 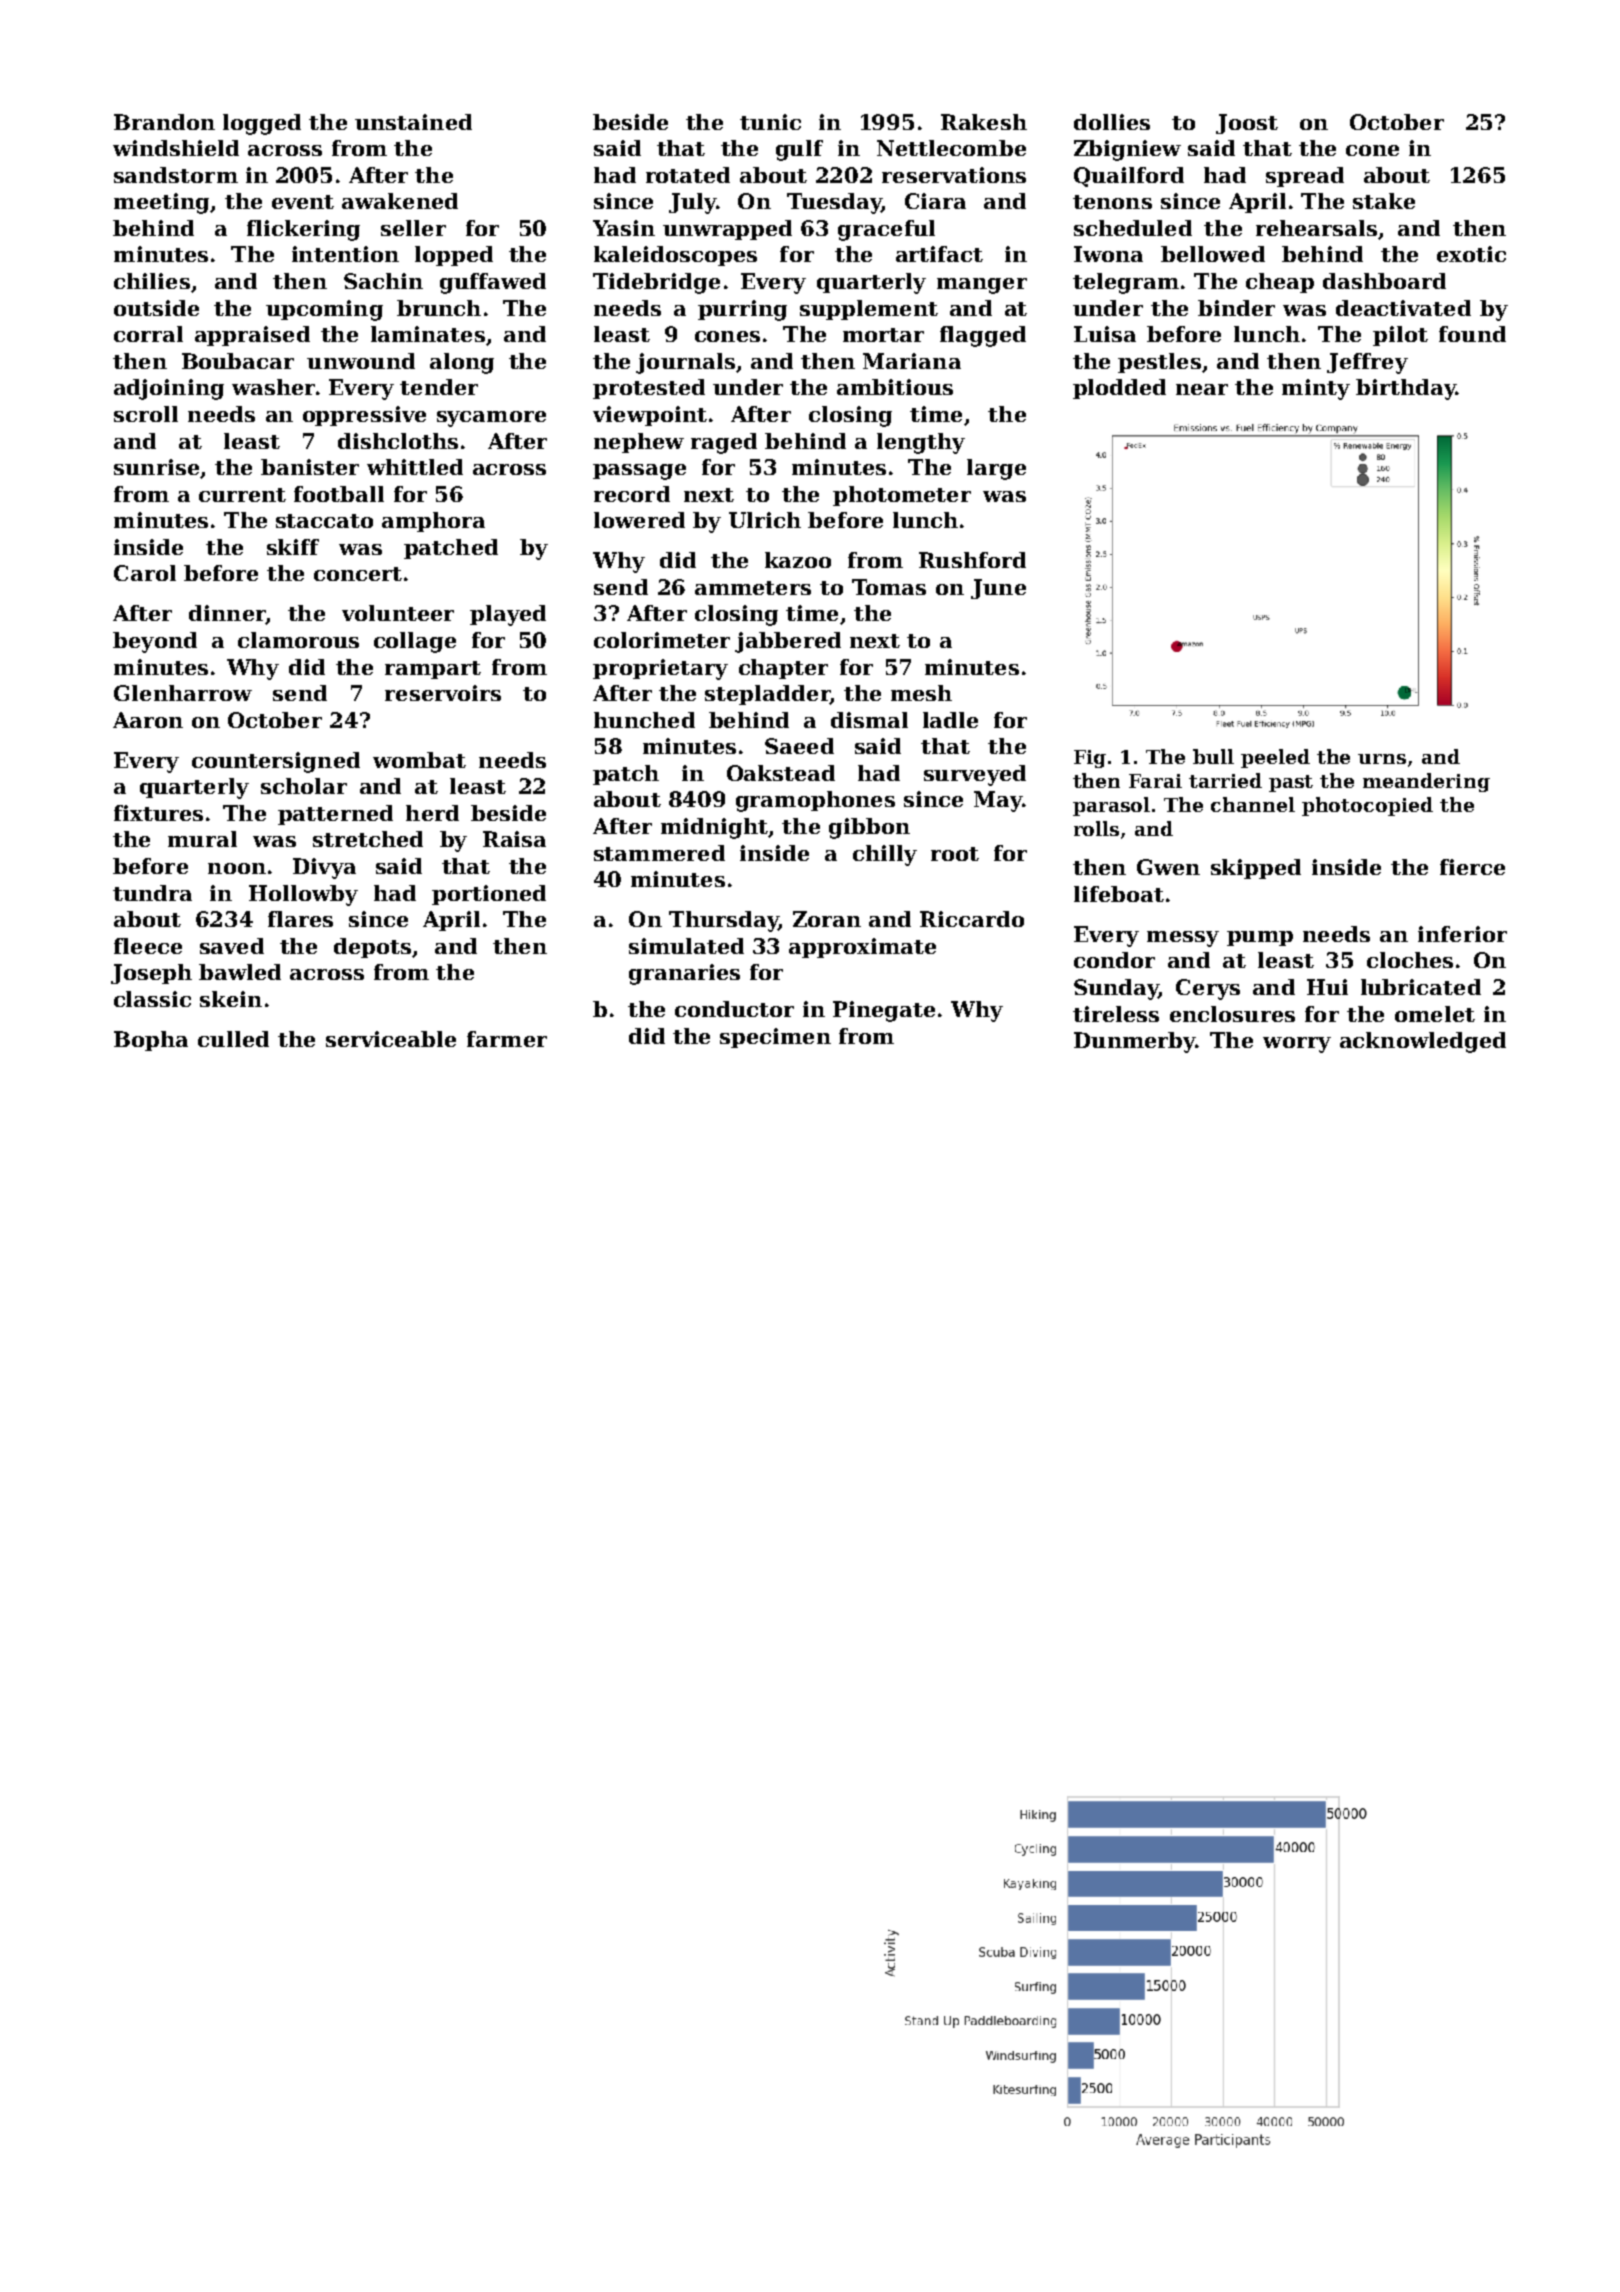 What do you see at coordinates (644, 720) in the document?
I see `hunched` at bounding box center [644, 720].
